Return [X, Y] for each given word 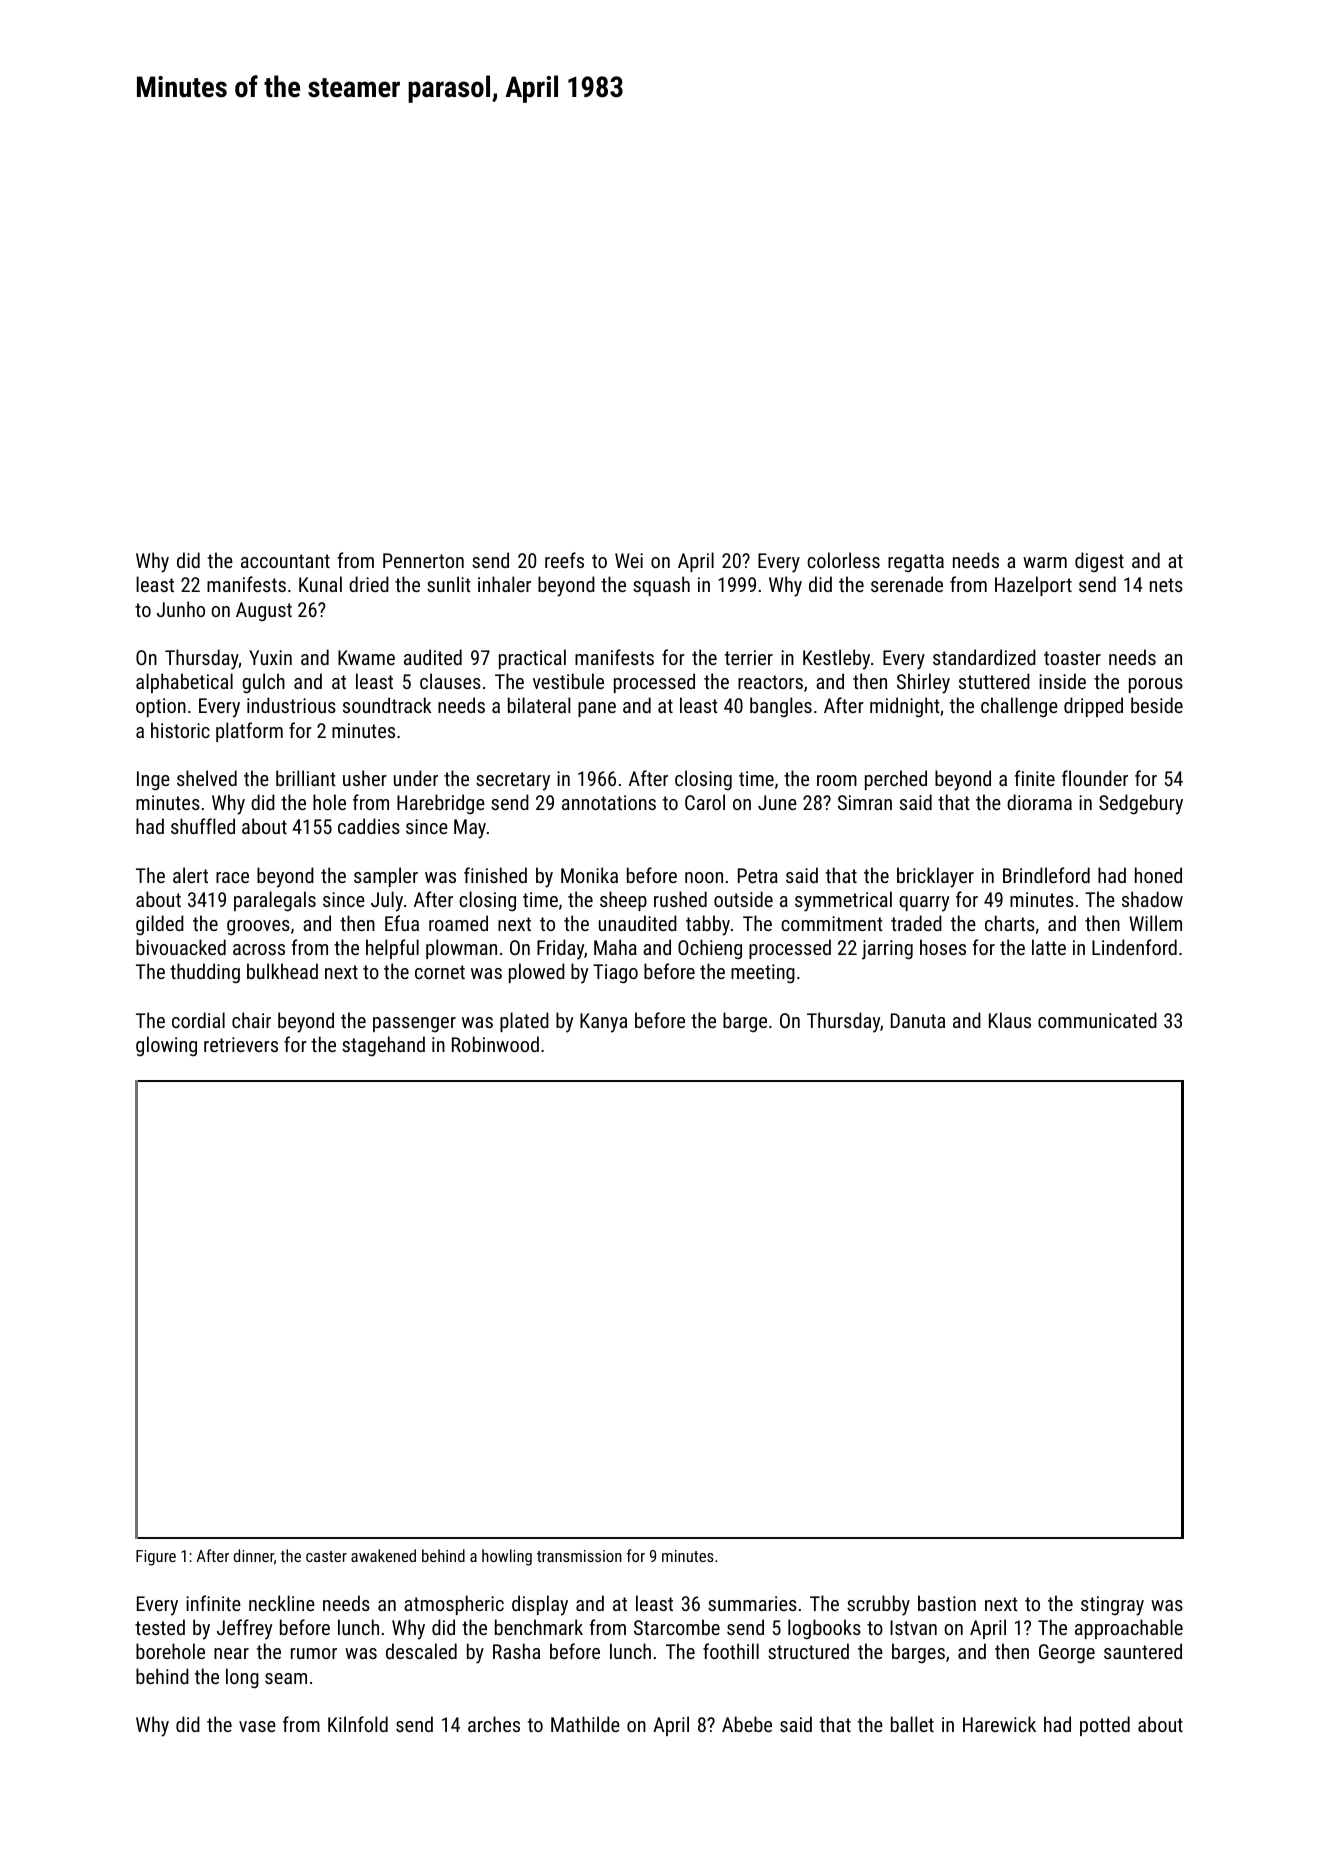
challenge [1019, 707]
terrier [749, 657]
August [264, 612]
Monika [589, 875]
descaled [421, 1651]
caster [326, 1556]
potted [1105, 1726]
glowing [166, 1046]
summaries [752, 1603]
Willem [1155, 923]
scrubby [878, 1605]
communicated [1097, 1020]
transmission [579, 1556]
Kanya [603, 1023]
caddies [369, 826]
